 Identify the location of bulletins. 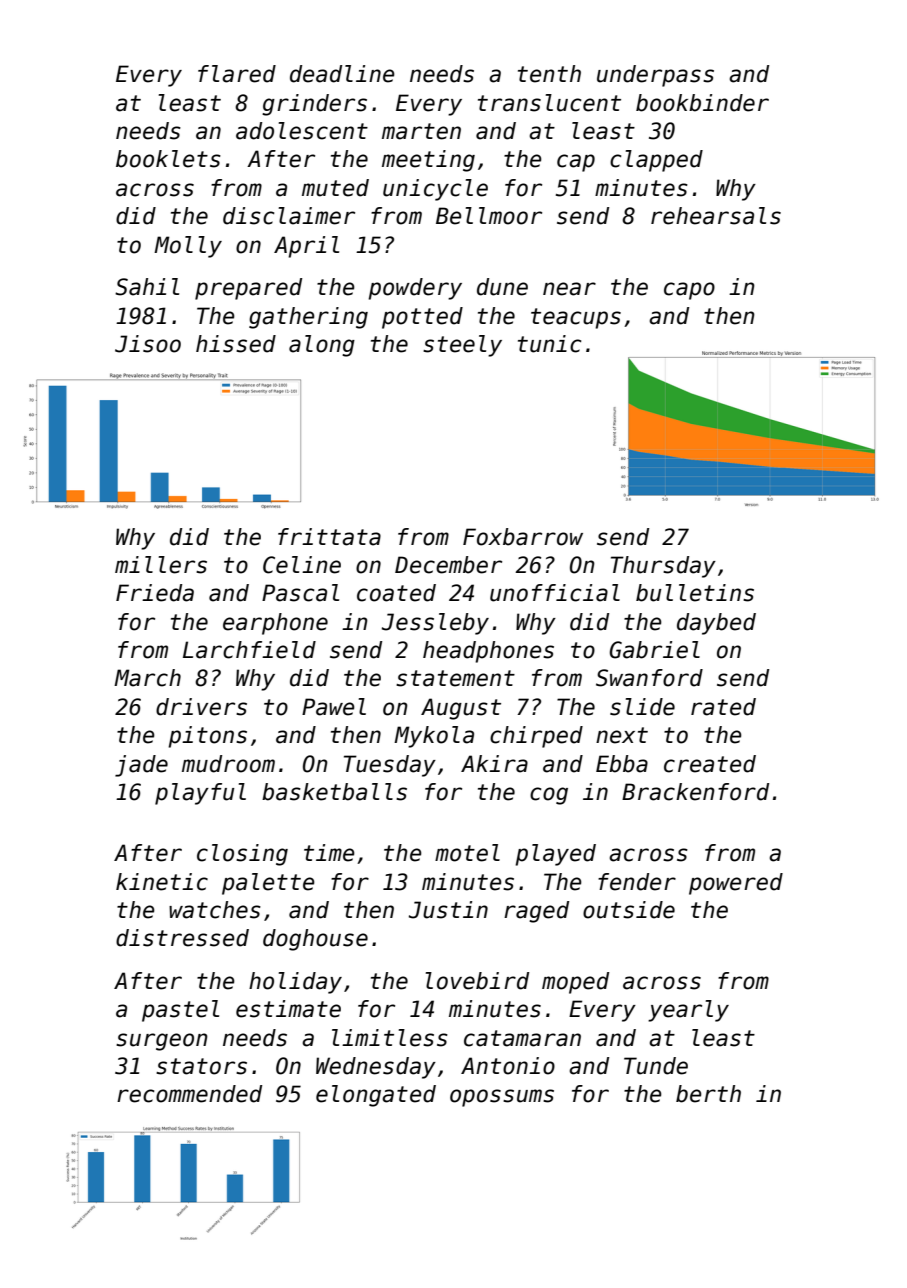
(695, 593).
